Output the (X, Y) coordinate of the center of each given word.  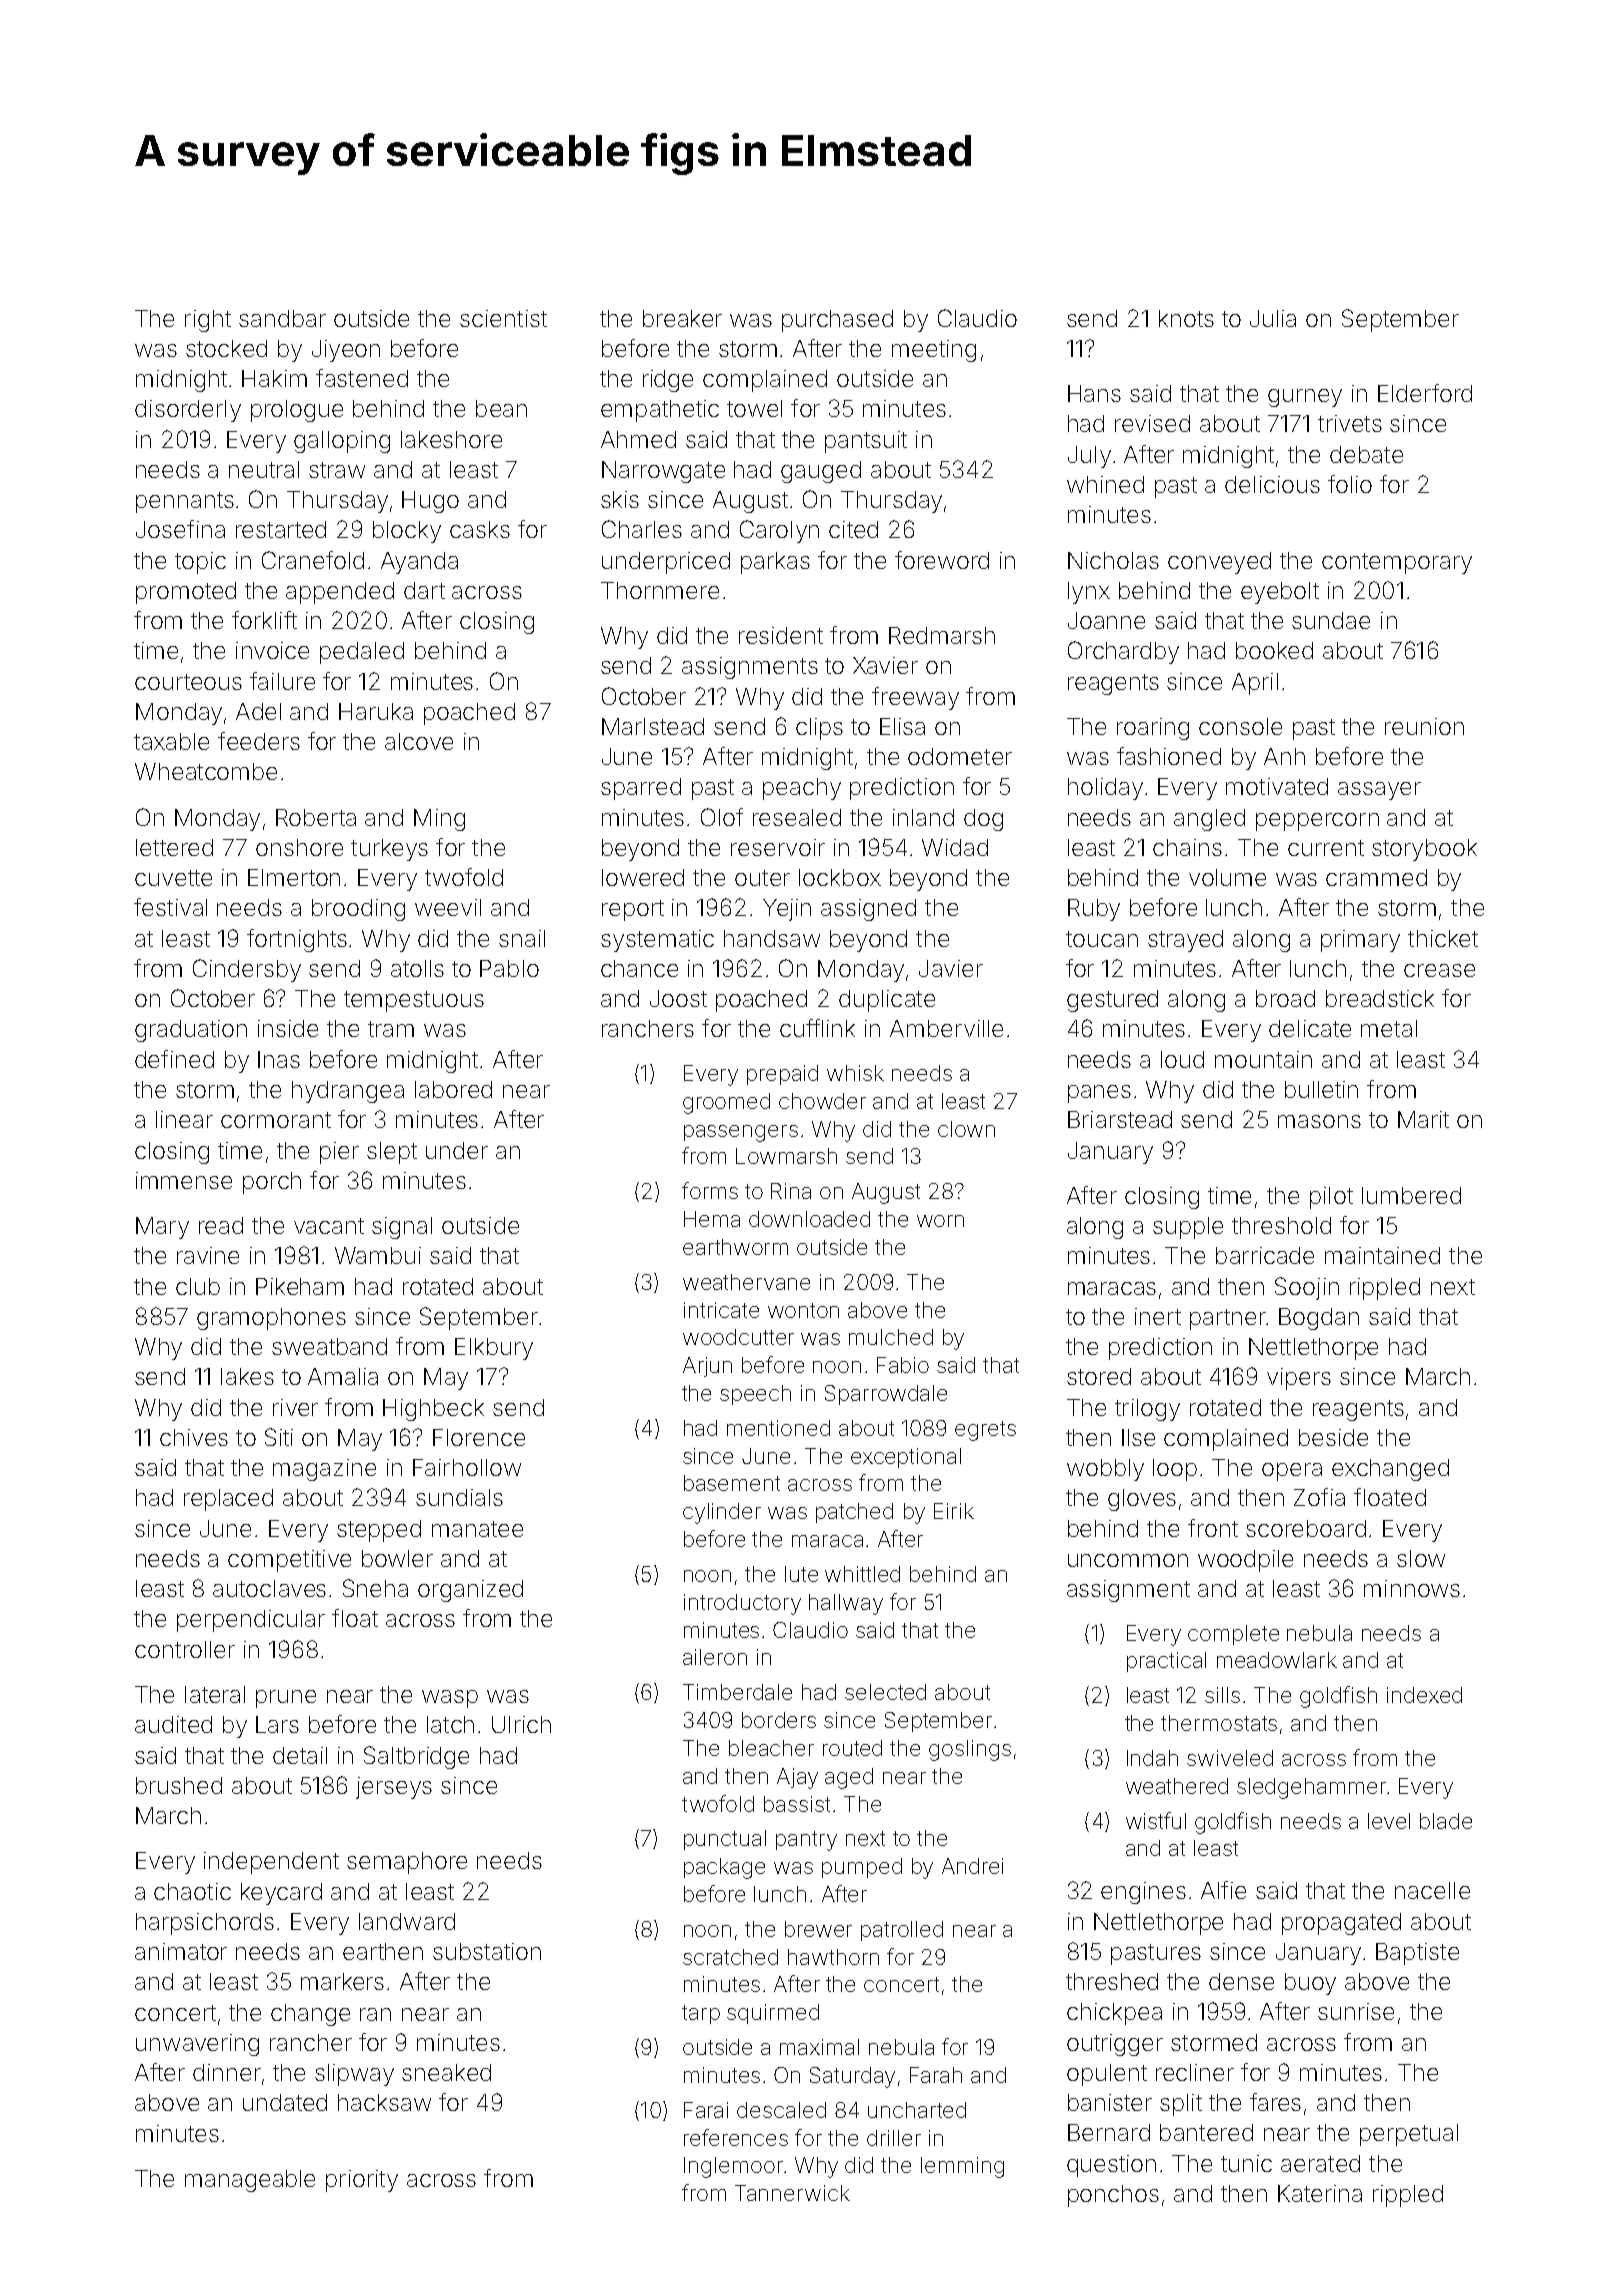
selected (885, 1692)
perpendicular (251, 1621)
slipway (354, 2075)
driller (894, 2138)
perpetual (1409, 2135)
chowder (822, 1101)
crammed (1376, 877)
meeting (934, 351)
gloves (1142, 1500)
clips (819, 729)
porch (272, 1183)
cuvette (173, 878)
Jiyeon (346, 351)
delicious (1272, 484)
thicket (1443, 938)
